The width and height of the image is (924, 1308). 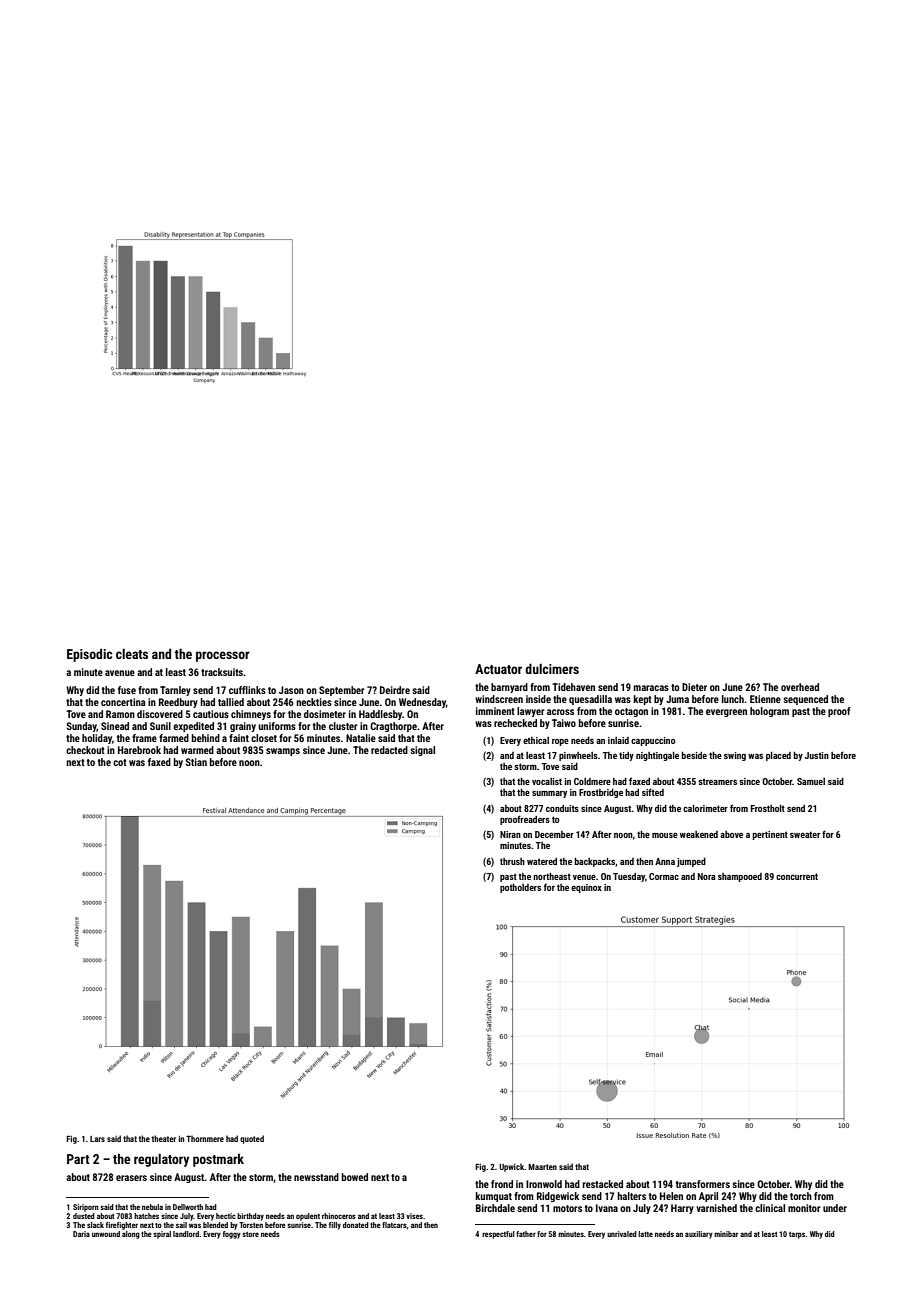 I want to click on octagon, so click(x=631, y=712).
